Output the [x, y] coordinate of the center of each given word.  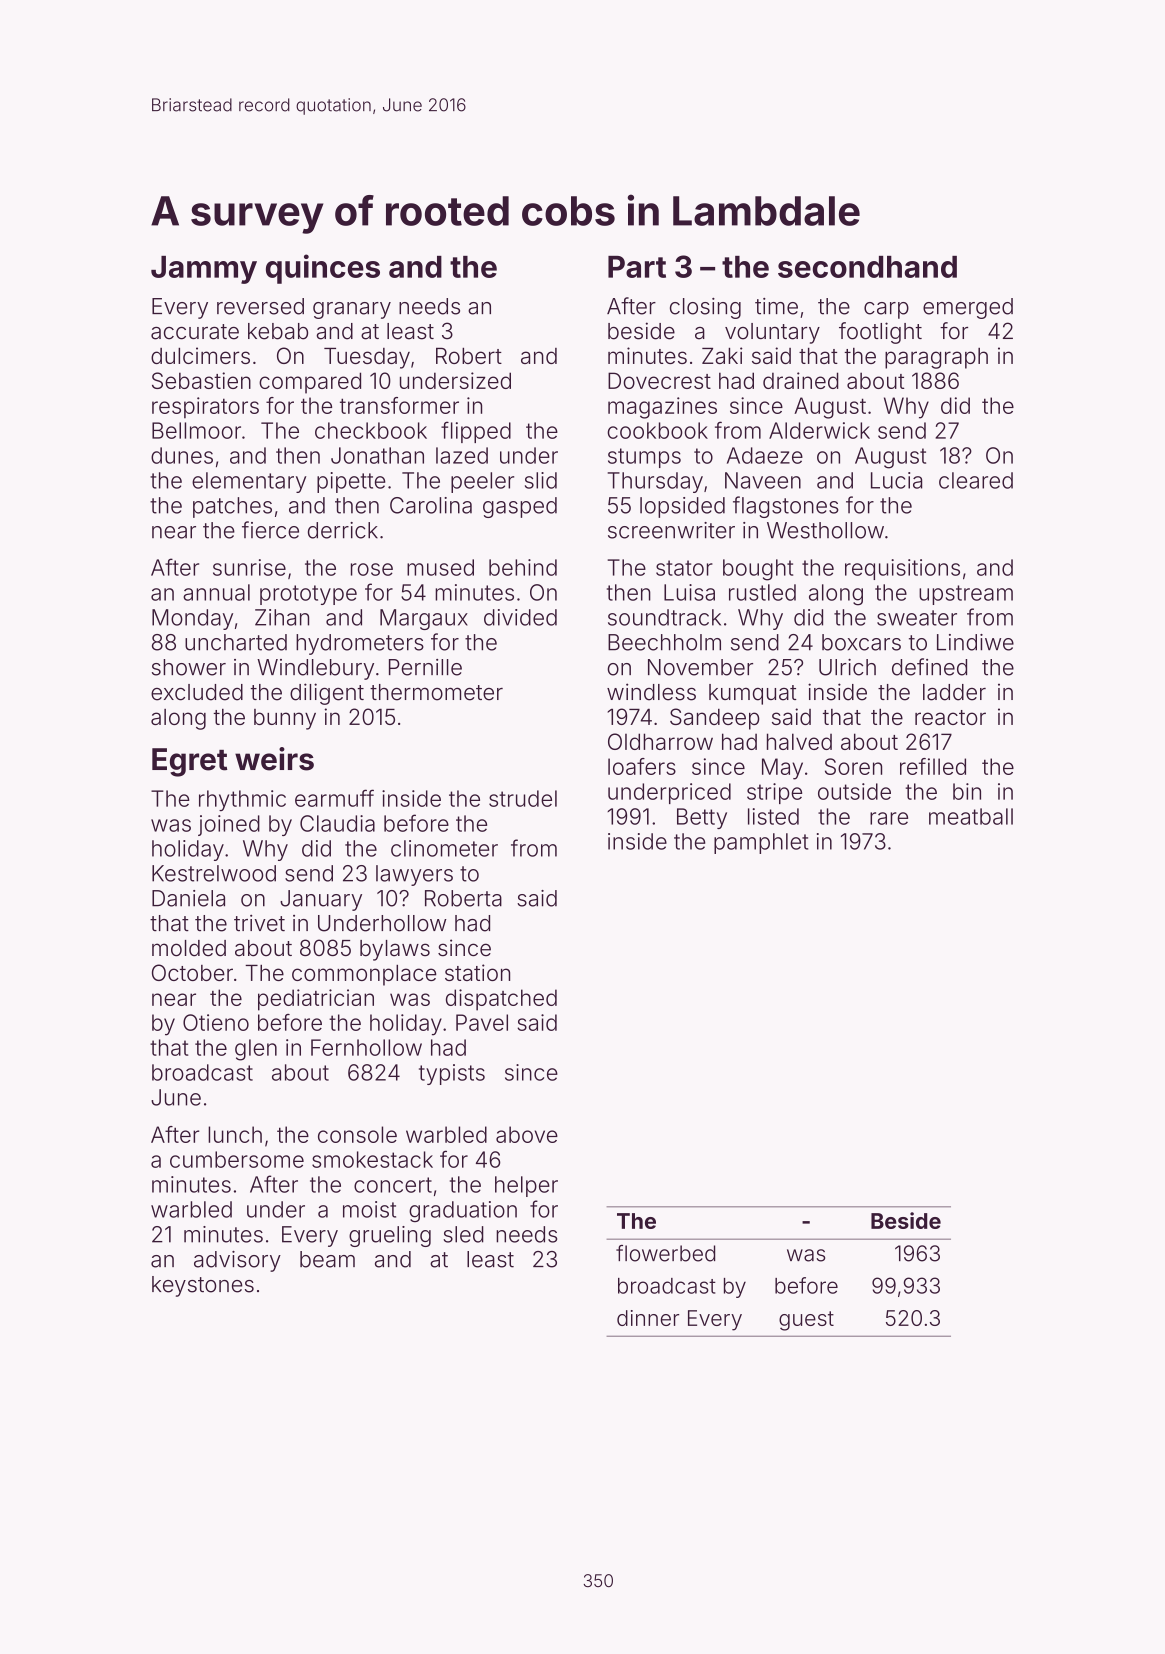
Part [637, 267]
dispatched [501, 1000]
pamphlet [761, 843]
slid [541, 480]
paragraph [936, 358]
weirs [274, 759]
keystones [203, 1286]
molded [189, 948]
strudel [523, 798]
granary [352, 310]
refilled [933, 766]
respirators [205, 407]
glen [256, 1050]
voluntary [772, 333]
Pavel [482, 1022]
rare [889, 818]
